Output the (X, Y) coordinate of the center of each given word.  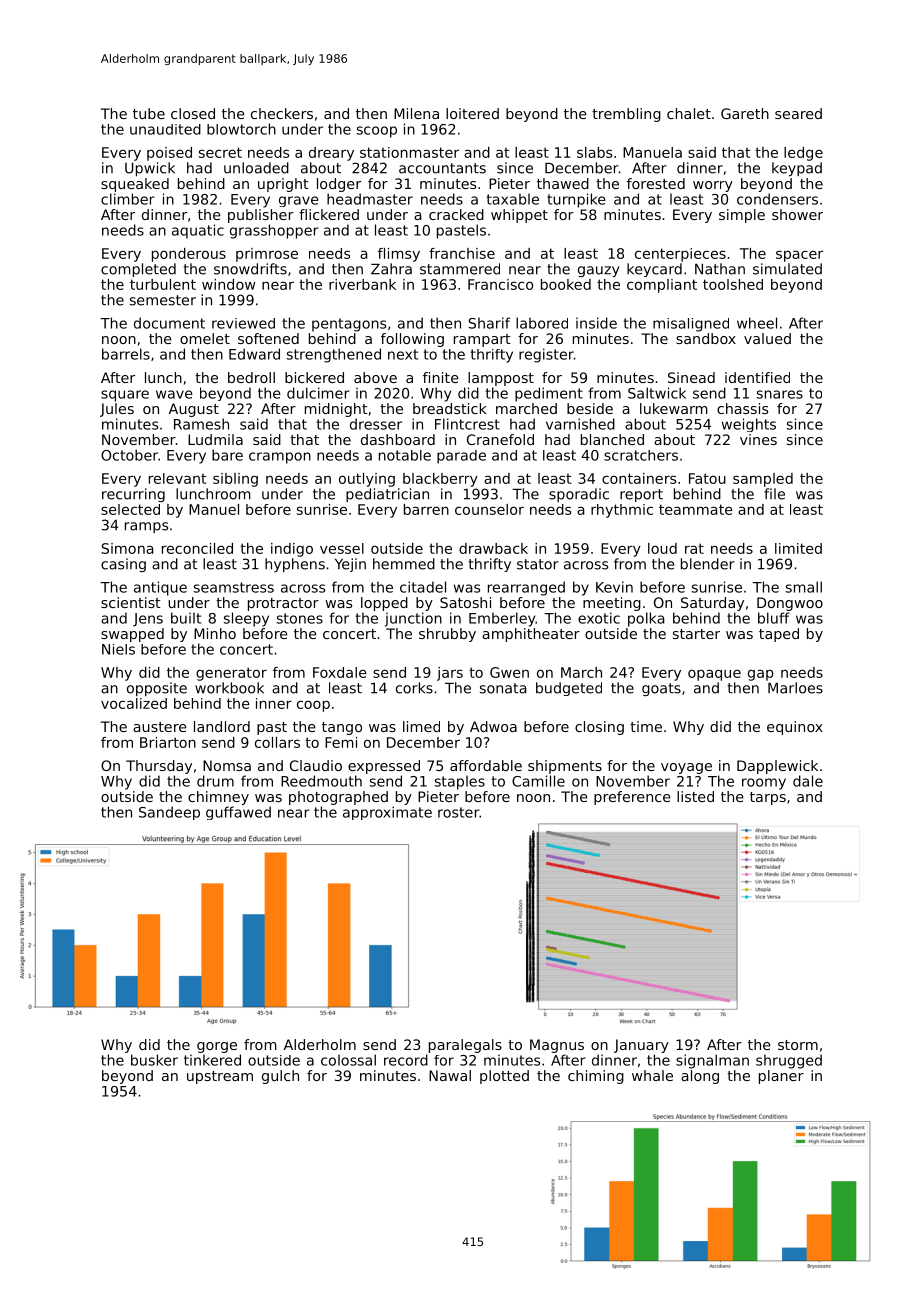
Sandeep (169, 813)
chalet (689, 113)
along (700, 1077)
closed (193, 113)
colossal (348, 1060)
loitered (472, 113)
